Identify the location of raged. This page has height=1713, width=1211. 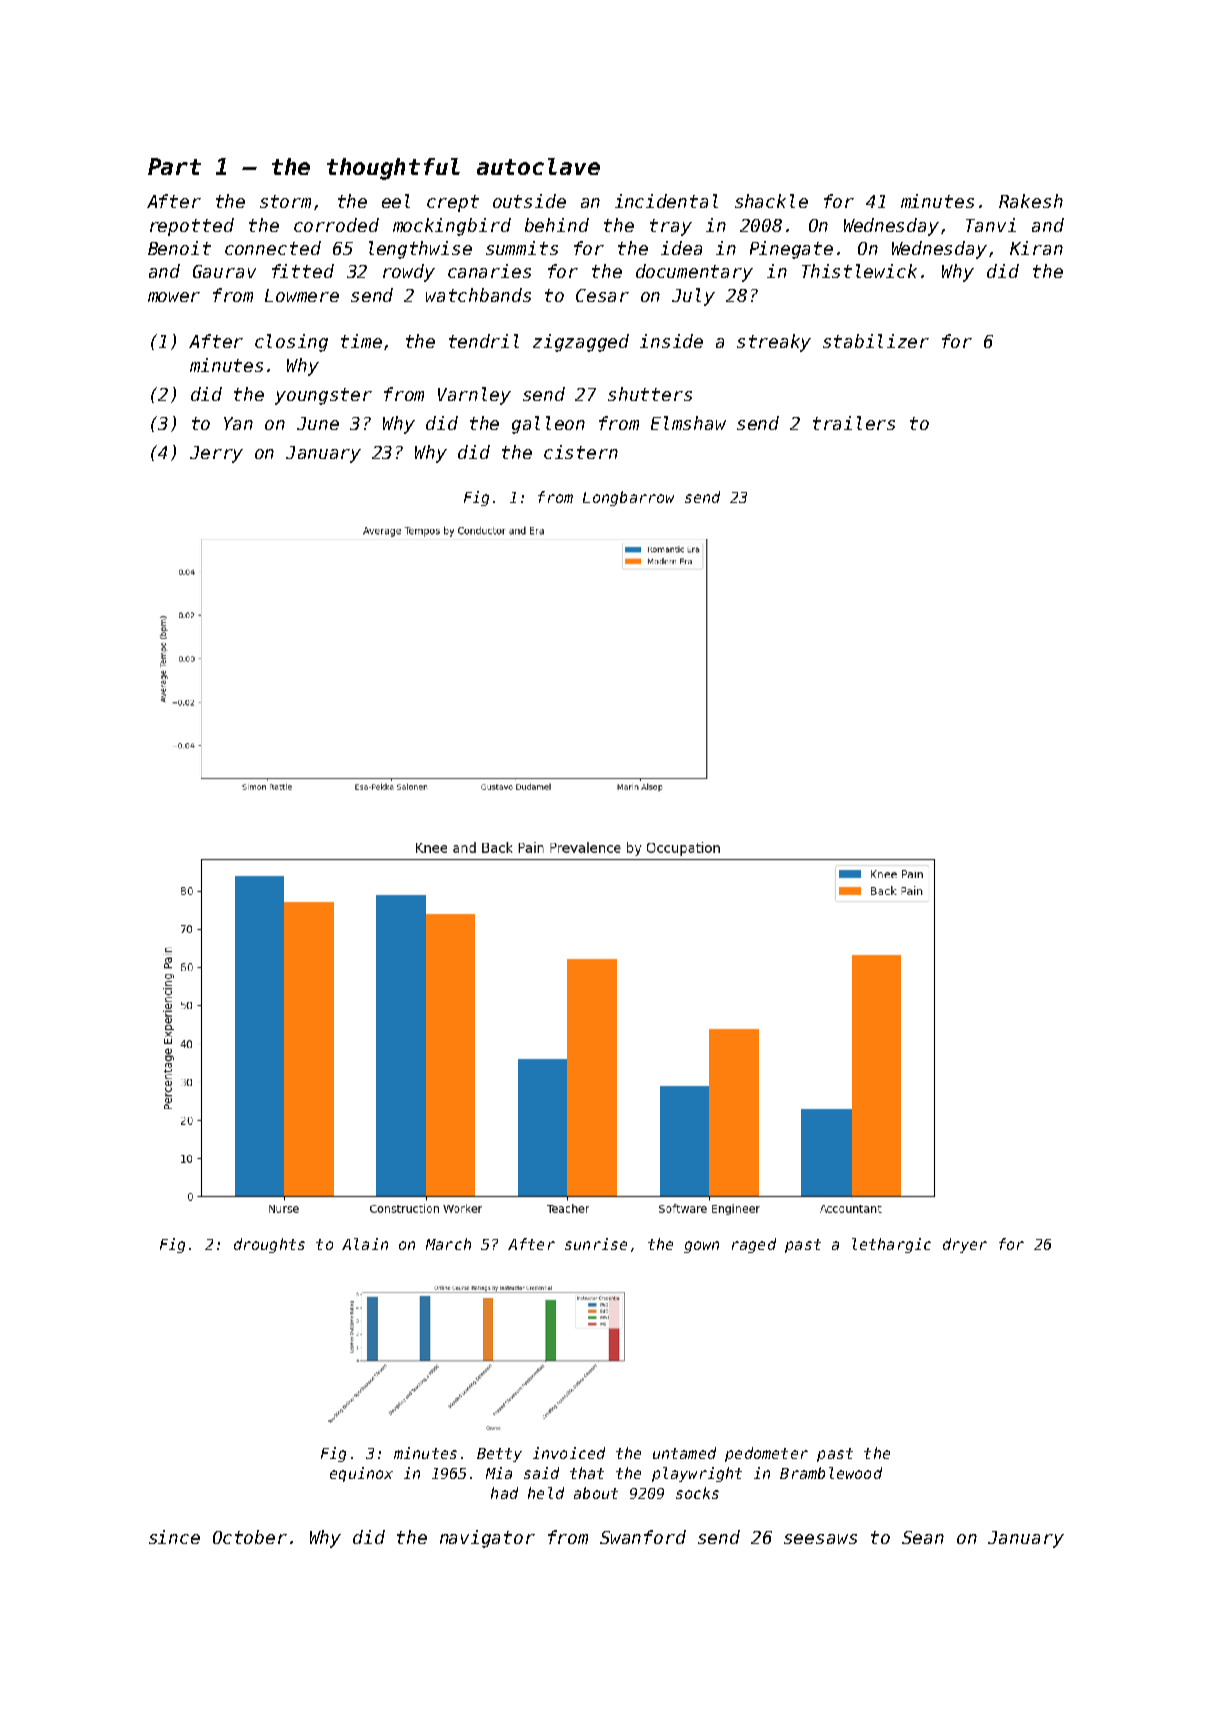
(754, 1245).
